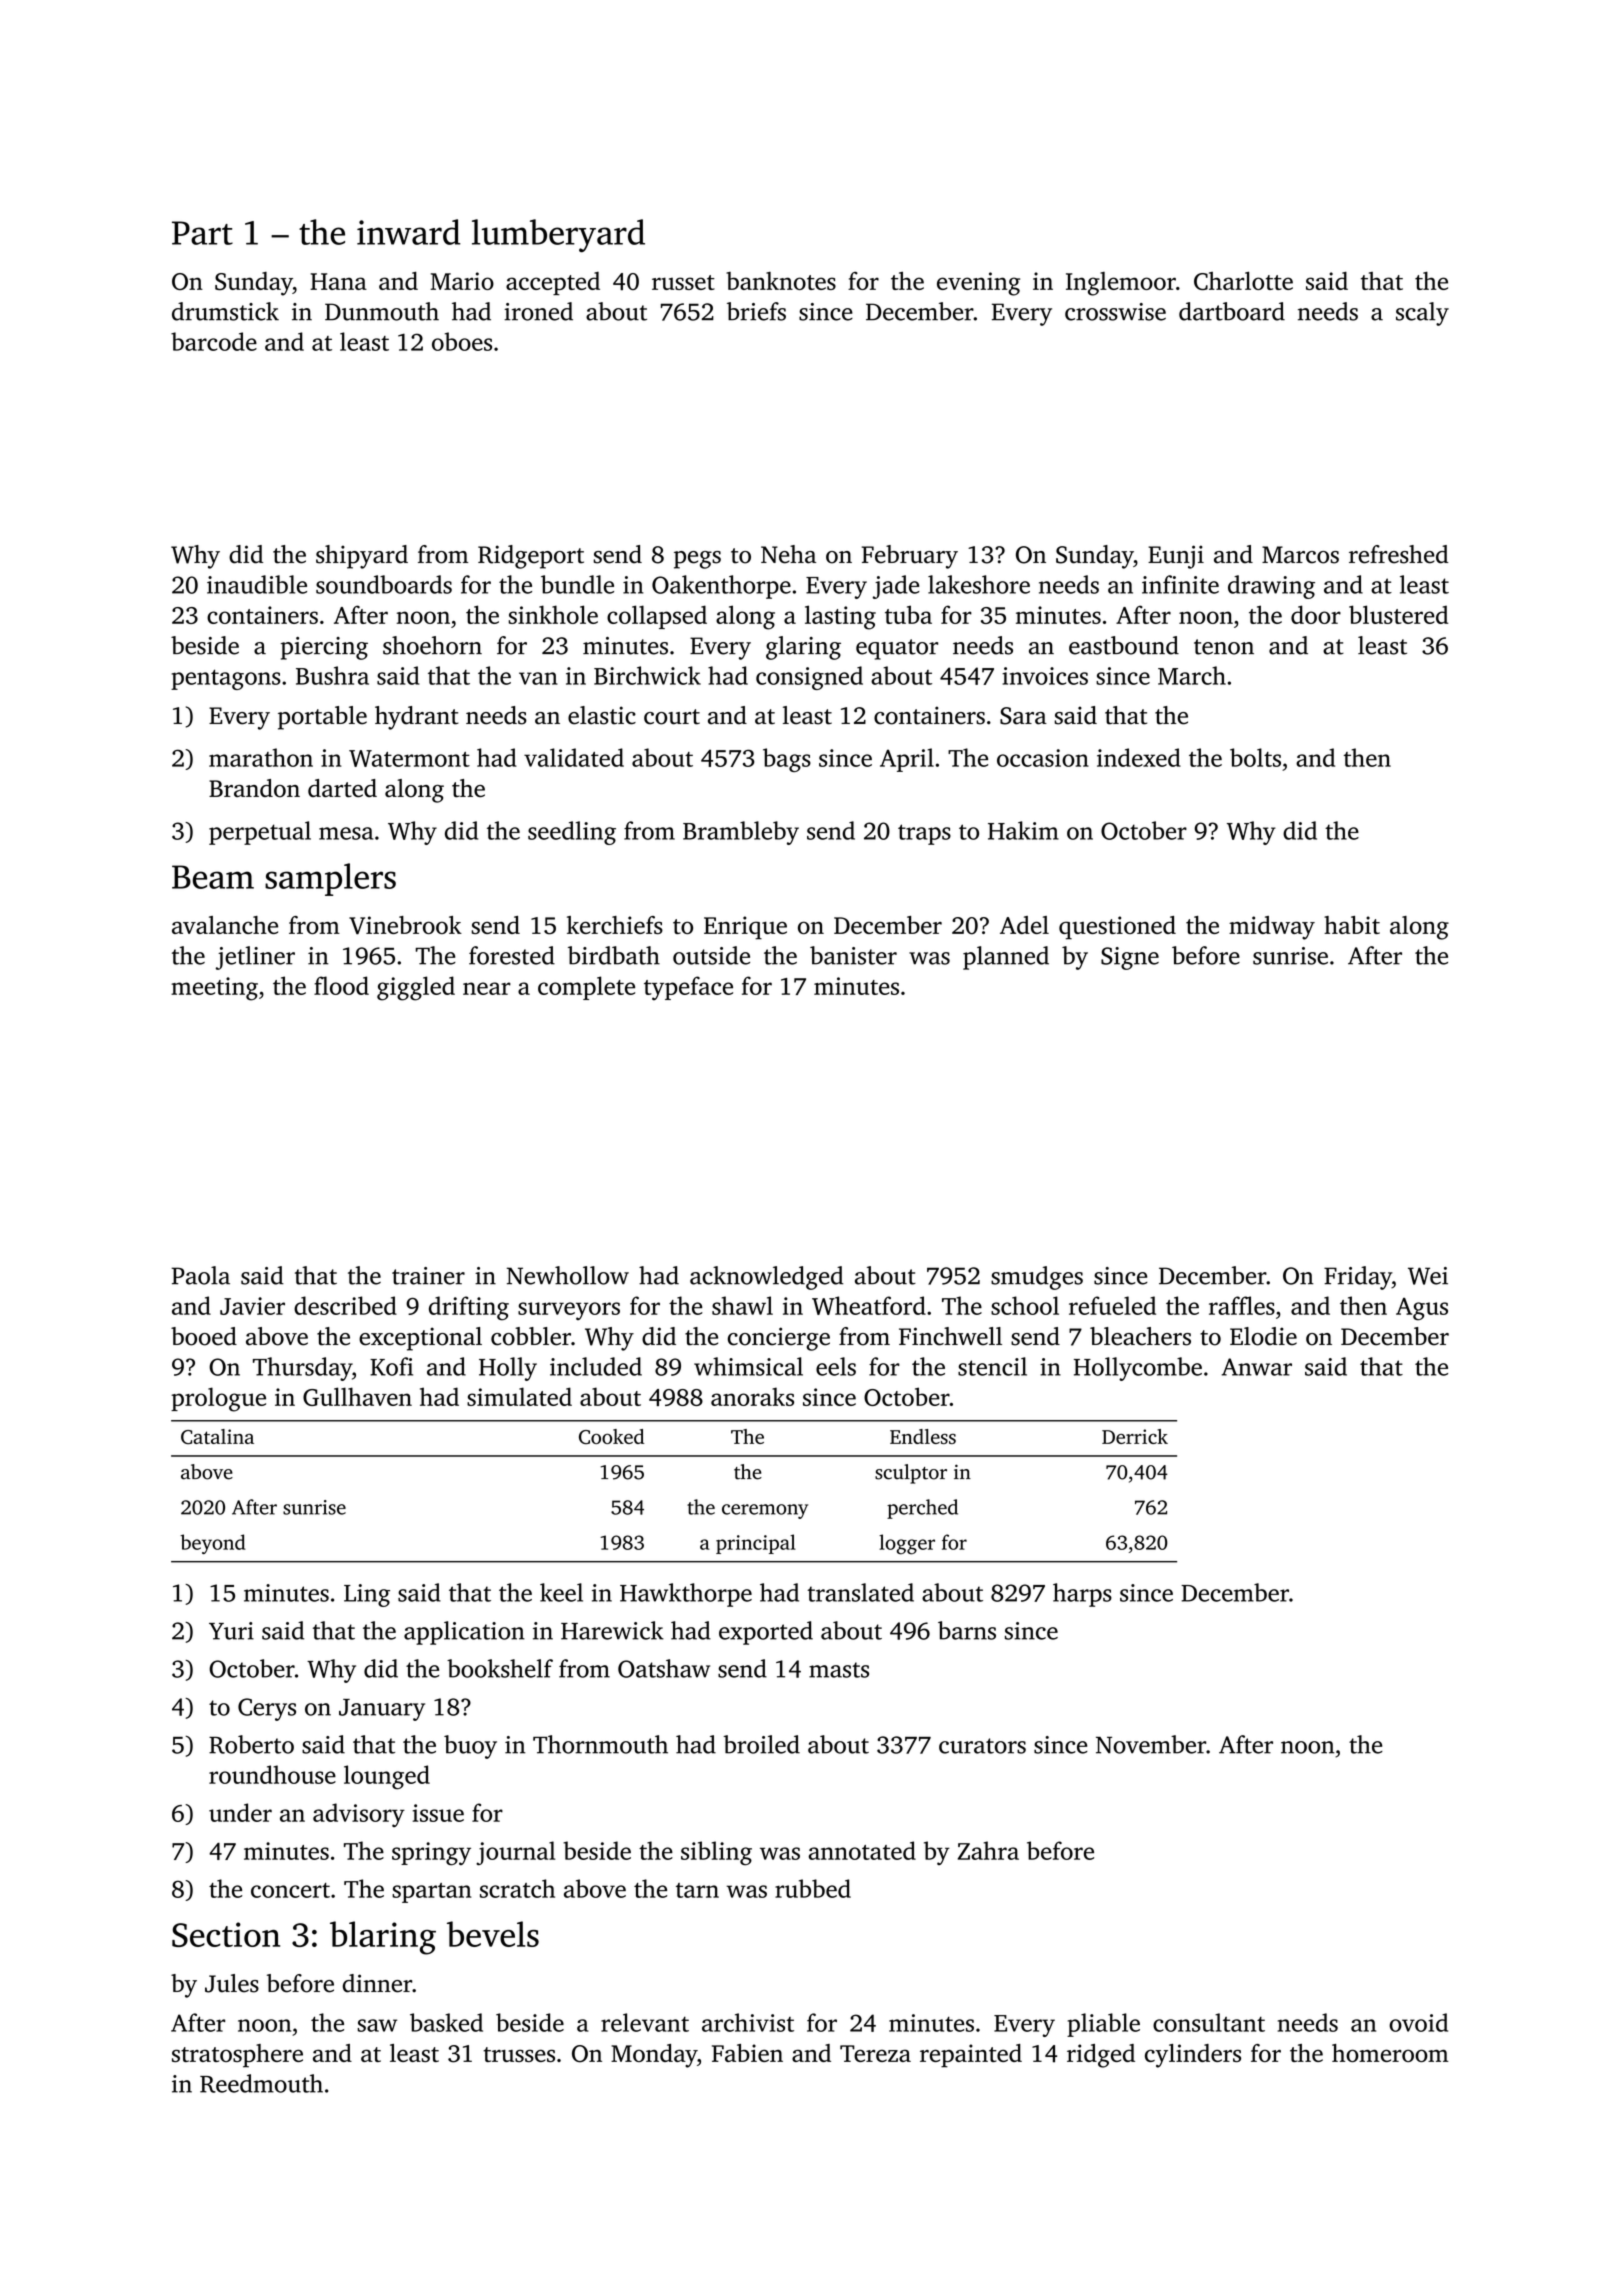 This screenshot has width=1620, height=2292. I want to click on Enrique, so click(745, 928).
